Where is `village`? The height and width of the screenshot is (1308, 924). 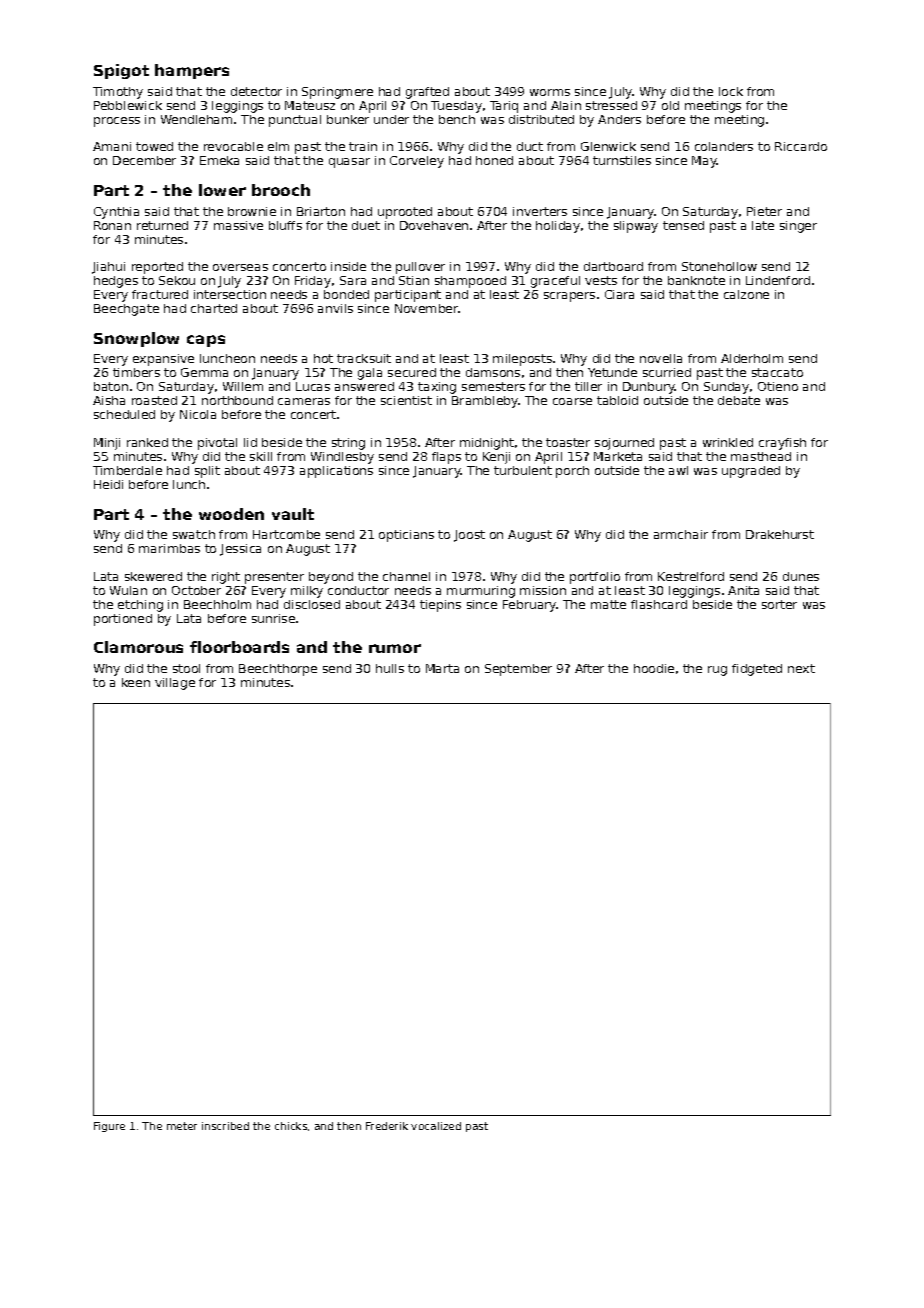
village is located at coordinates (175, 684).
